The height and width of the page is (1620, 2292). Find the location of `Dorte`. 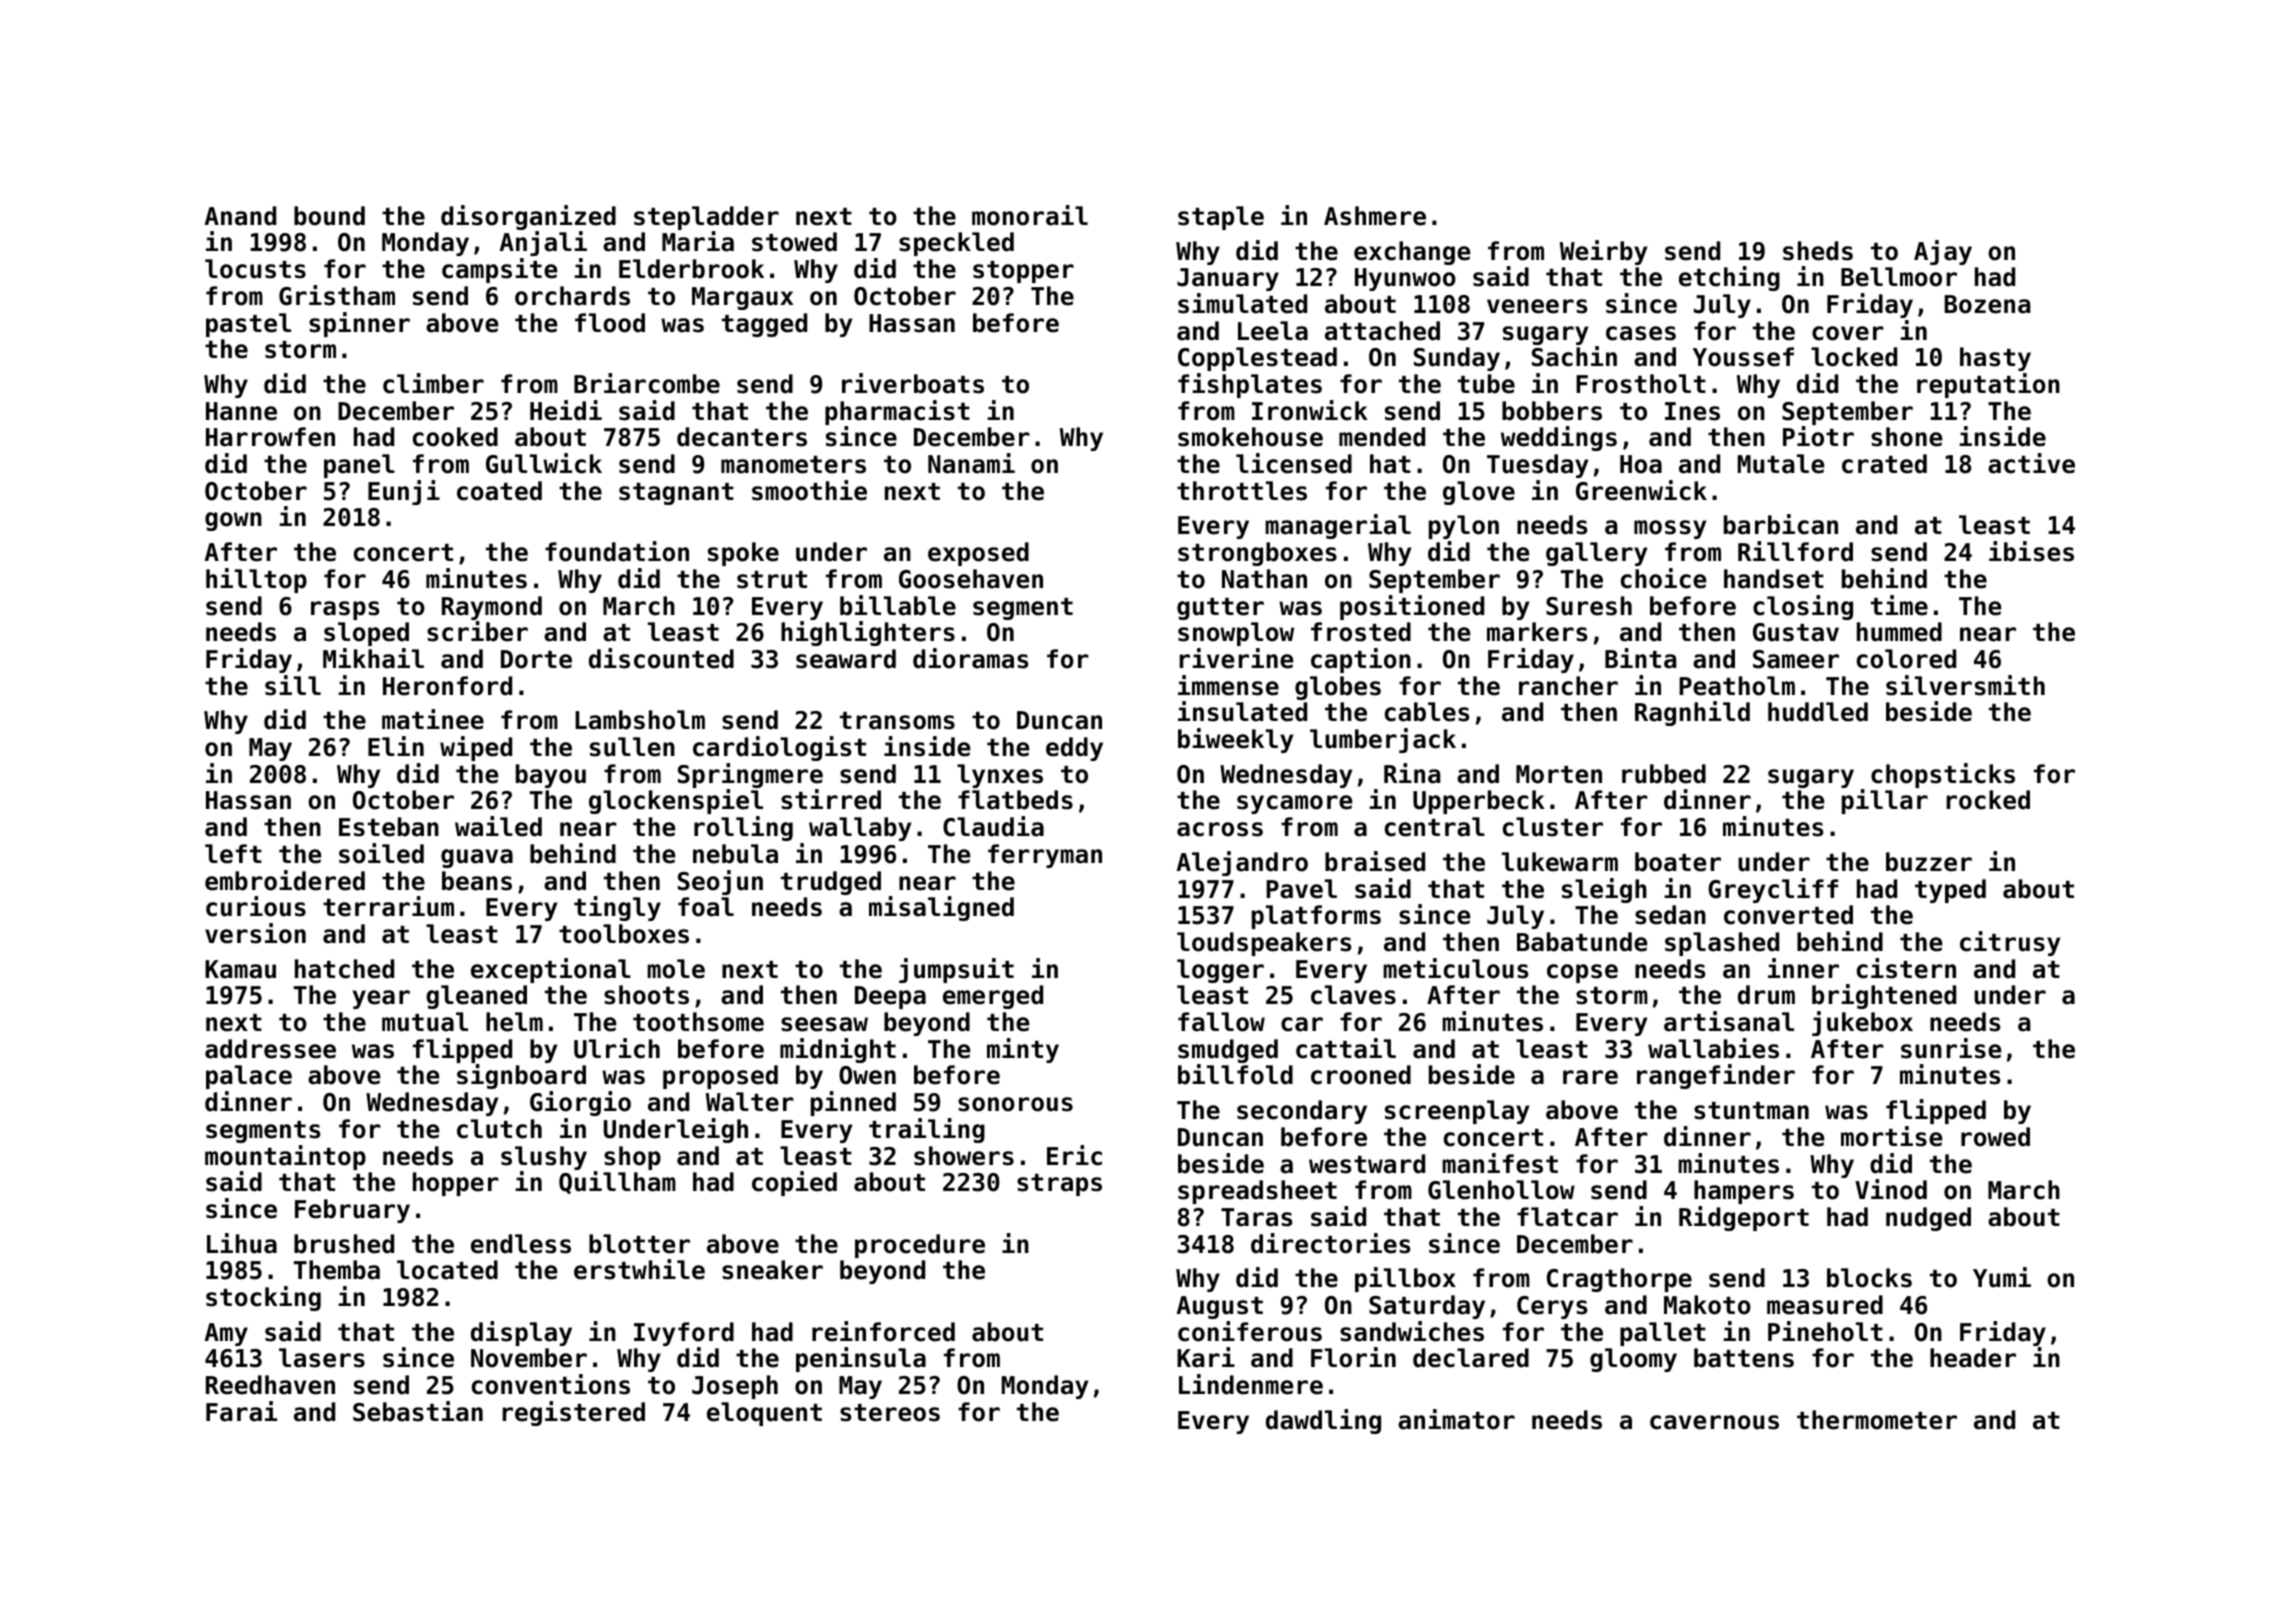

Dorte is located at coordinates (536, 659).
